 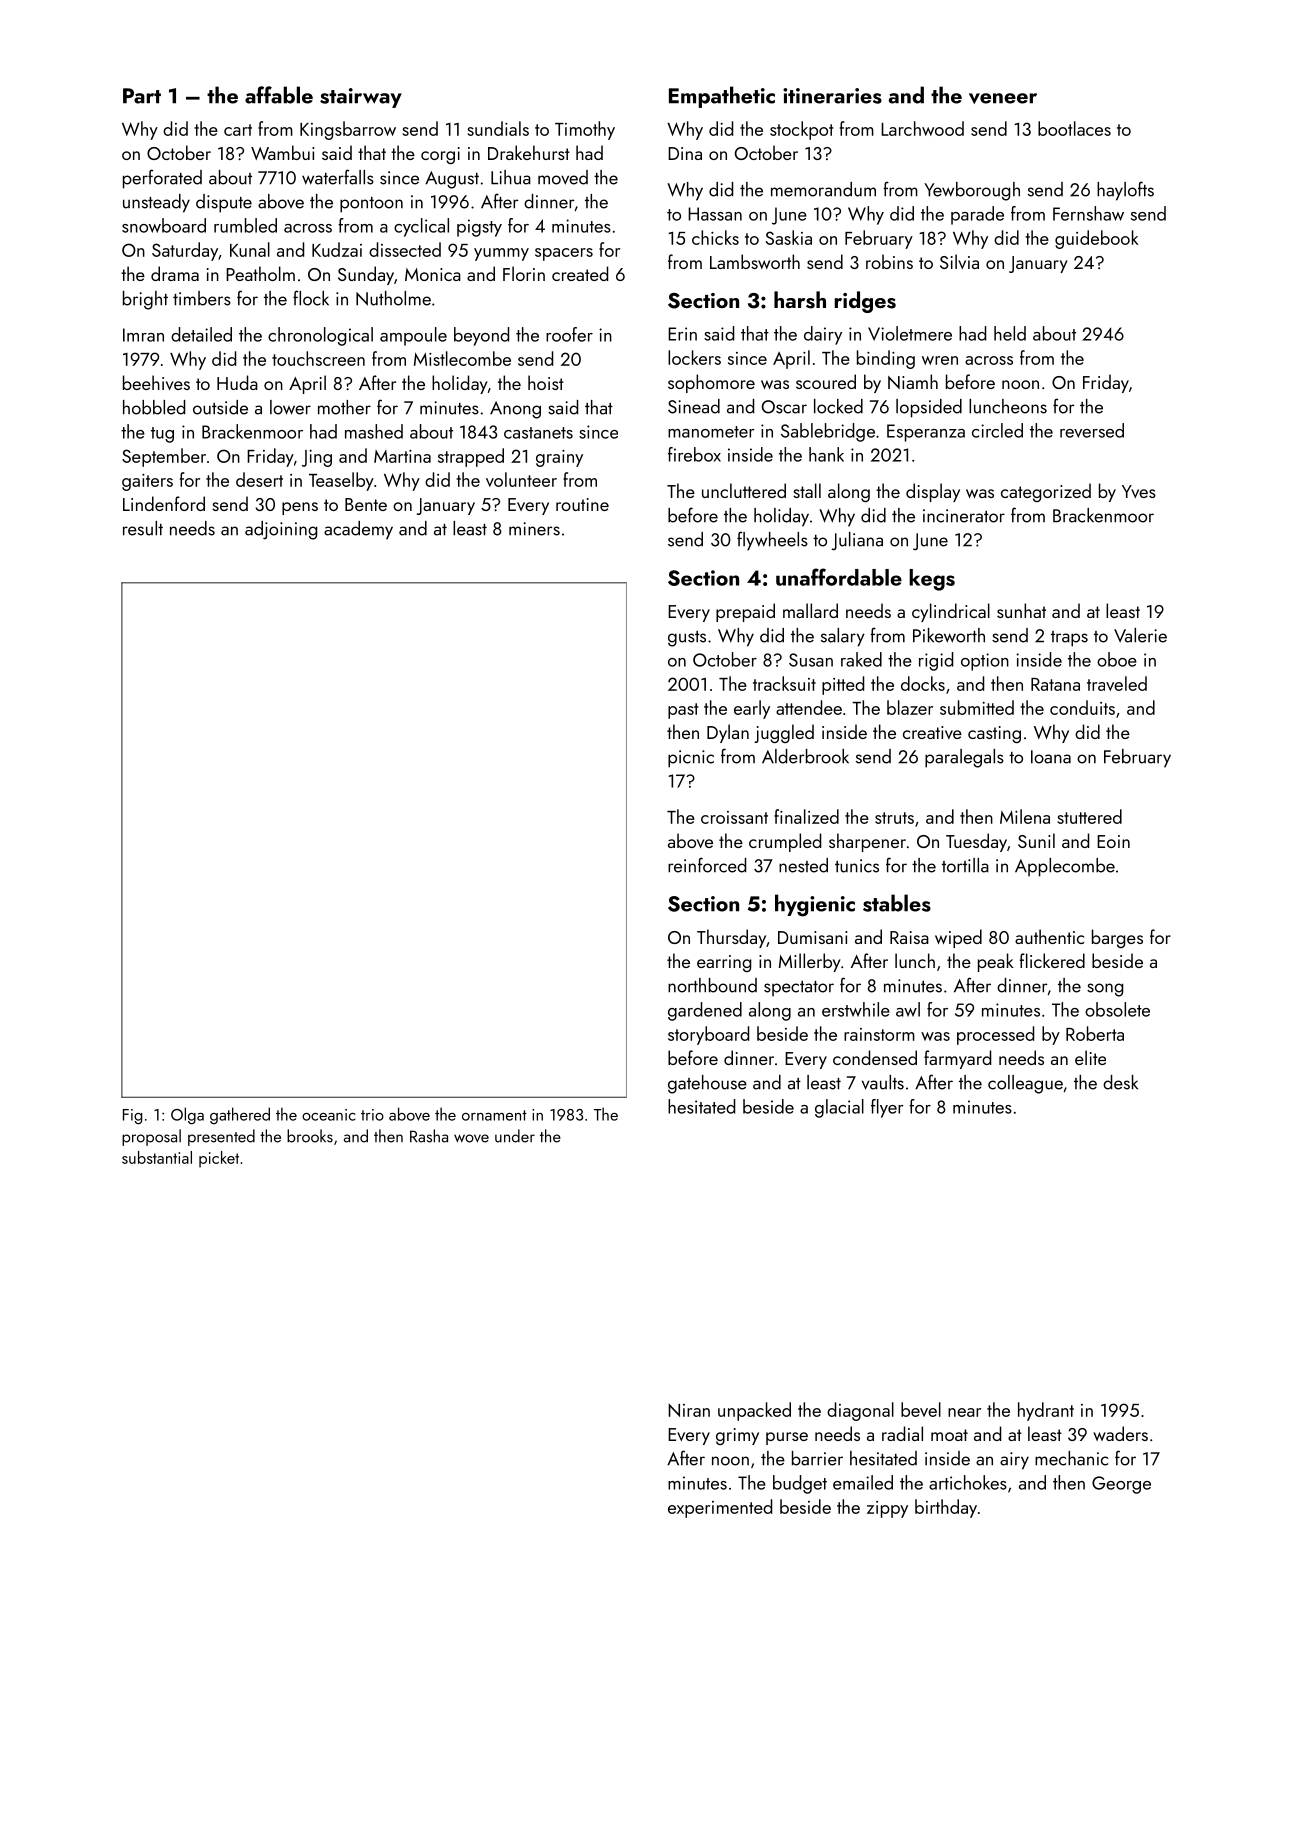 I want to click on Anong, so click(x=515, y=410).
